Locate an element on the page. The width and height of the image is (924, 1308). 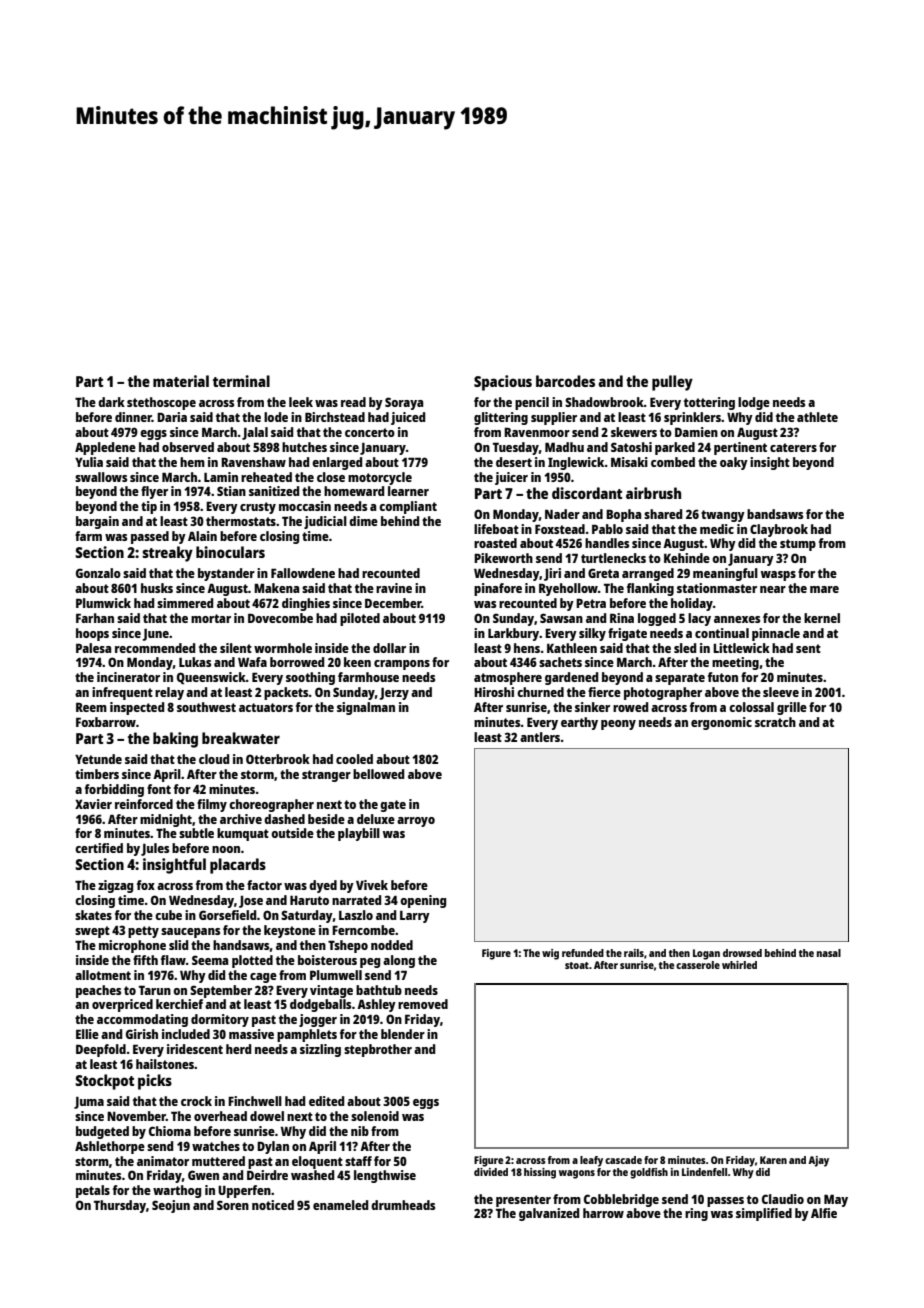
wig is located at coordinates (550, 954).
